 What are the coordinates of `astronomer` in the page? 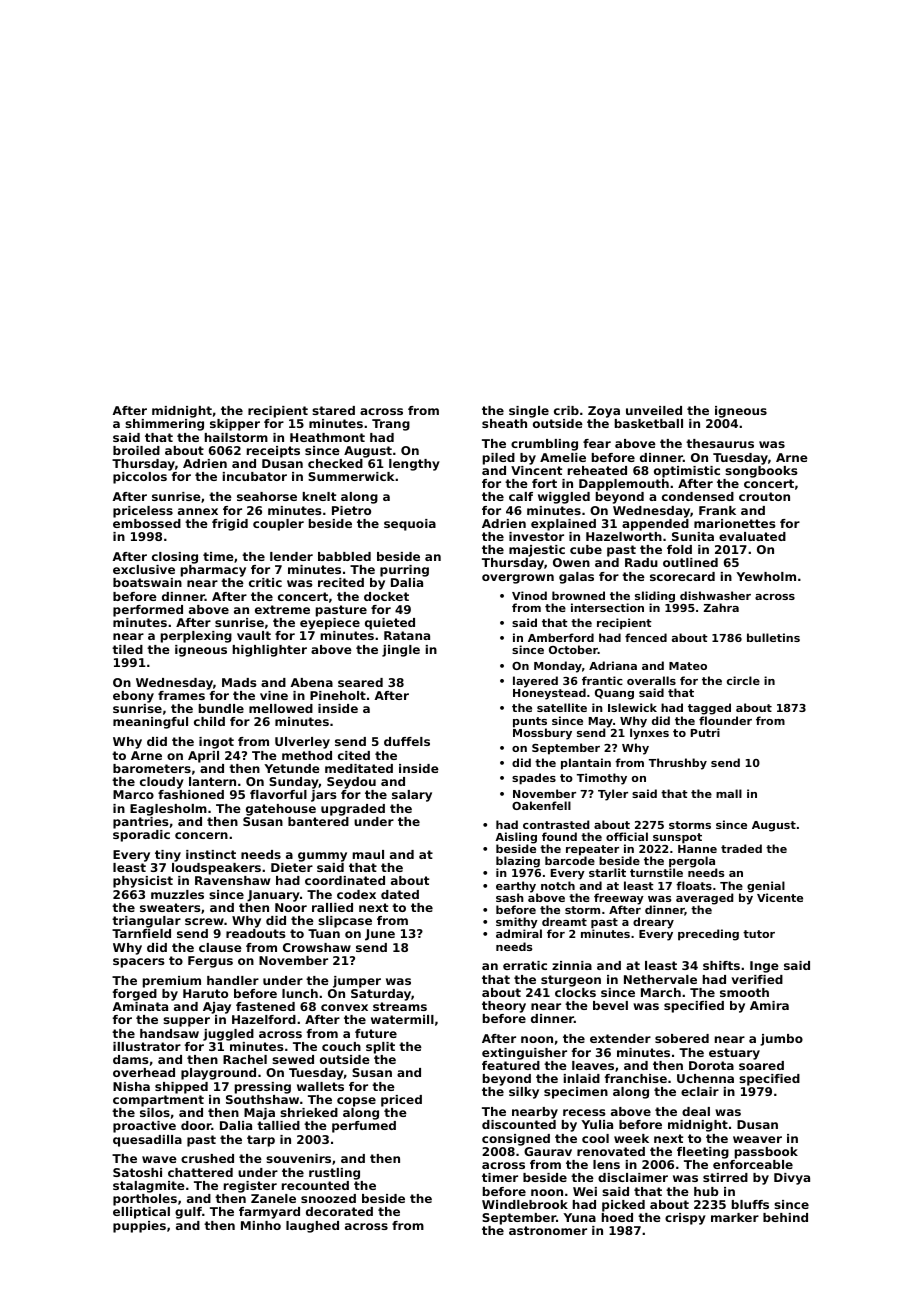 It's located at (548, 1230).
